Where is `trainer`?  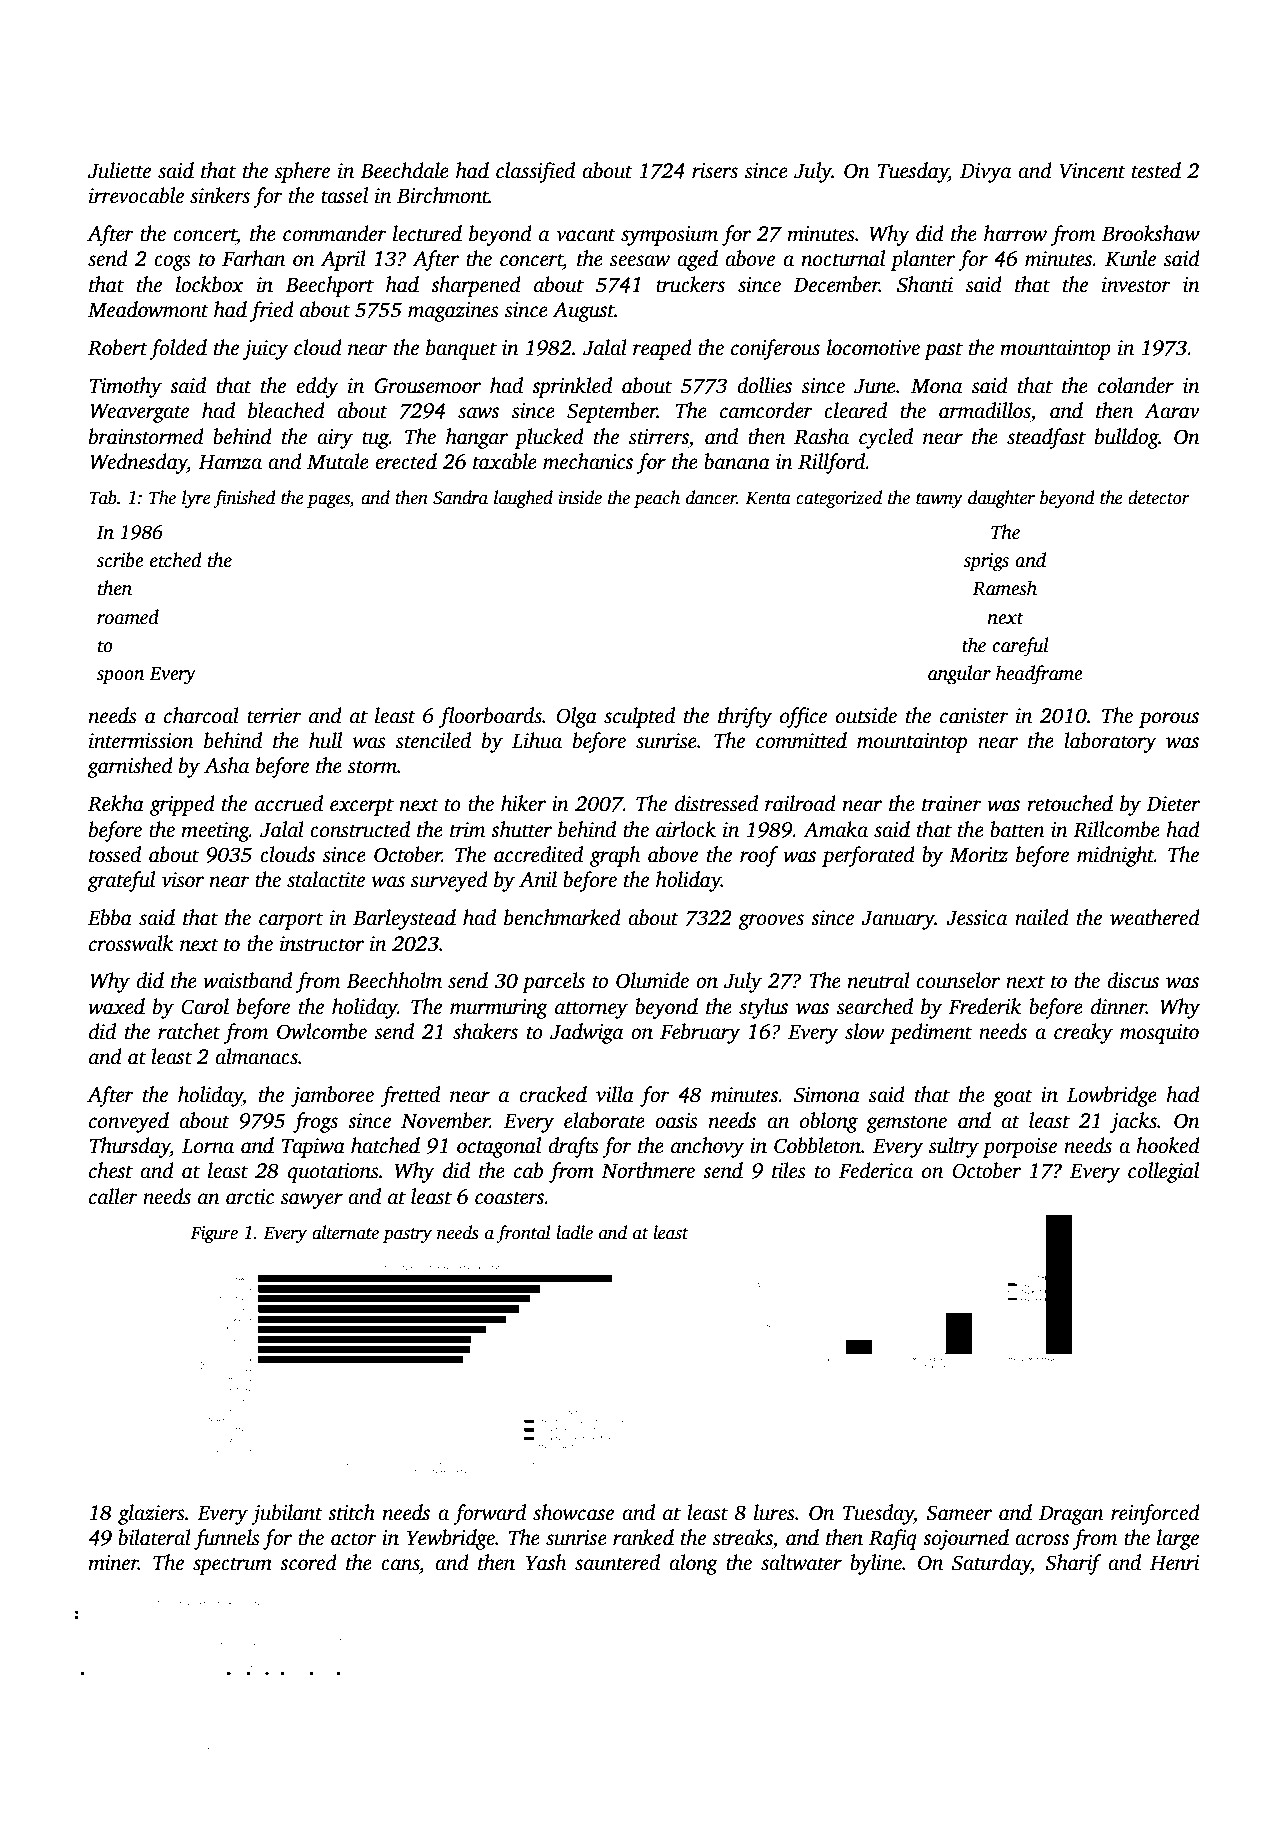
trainer is located at coordinates (952, 804).
